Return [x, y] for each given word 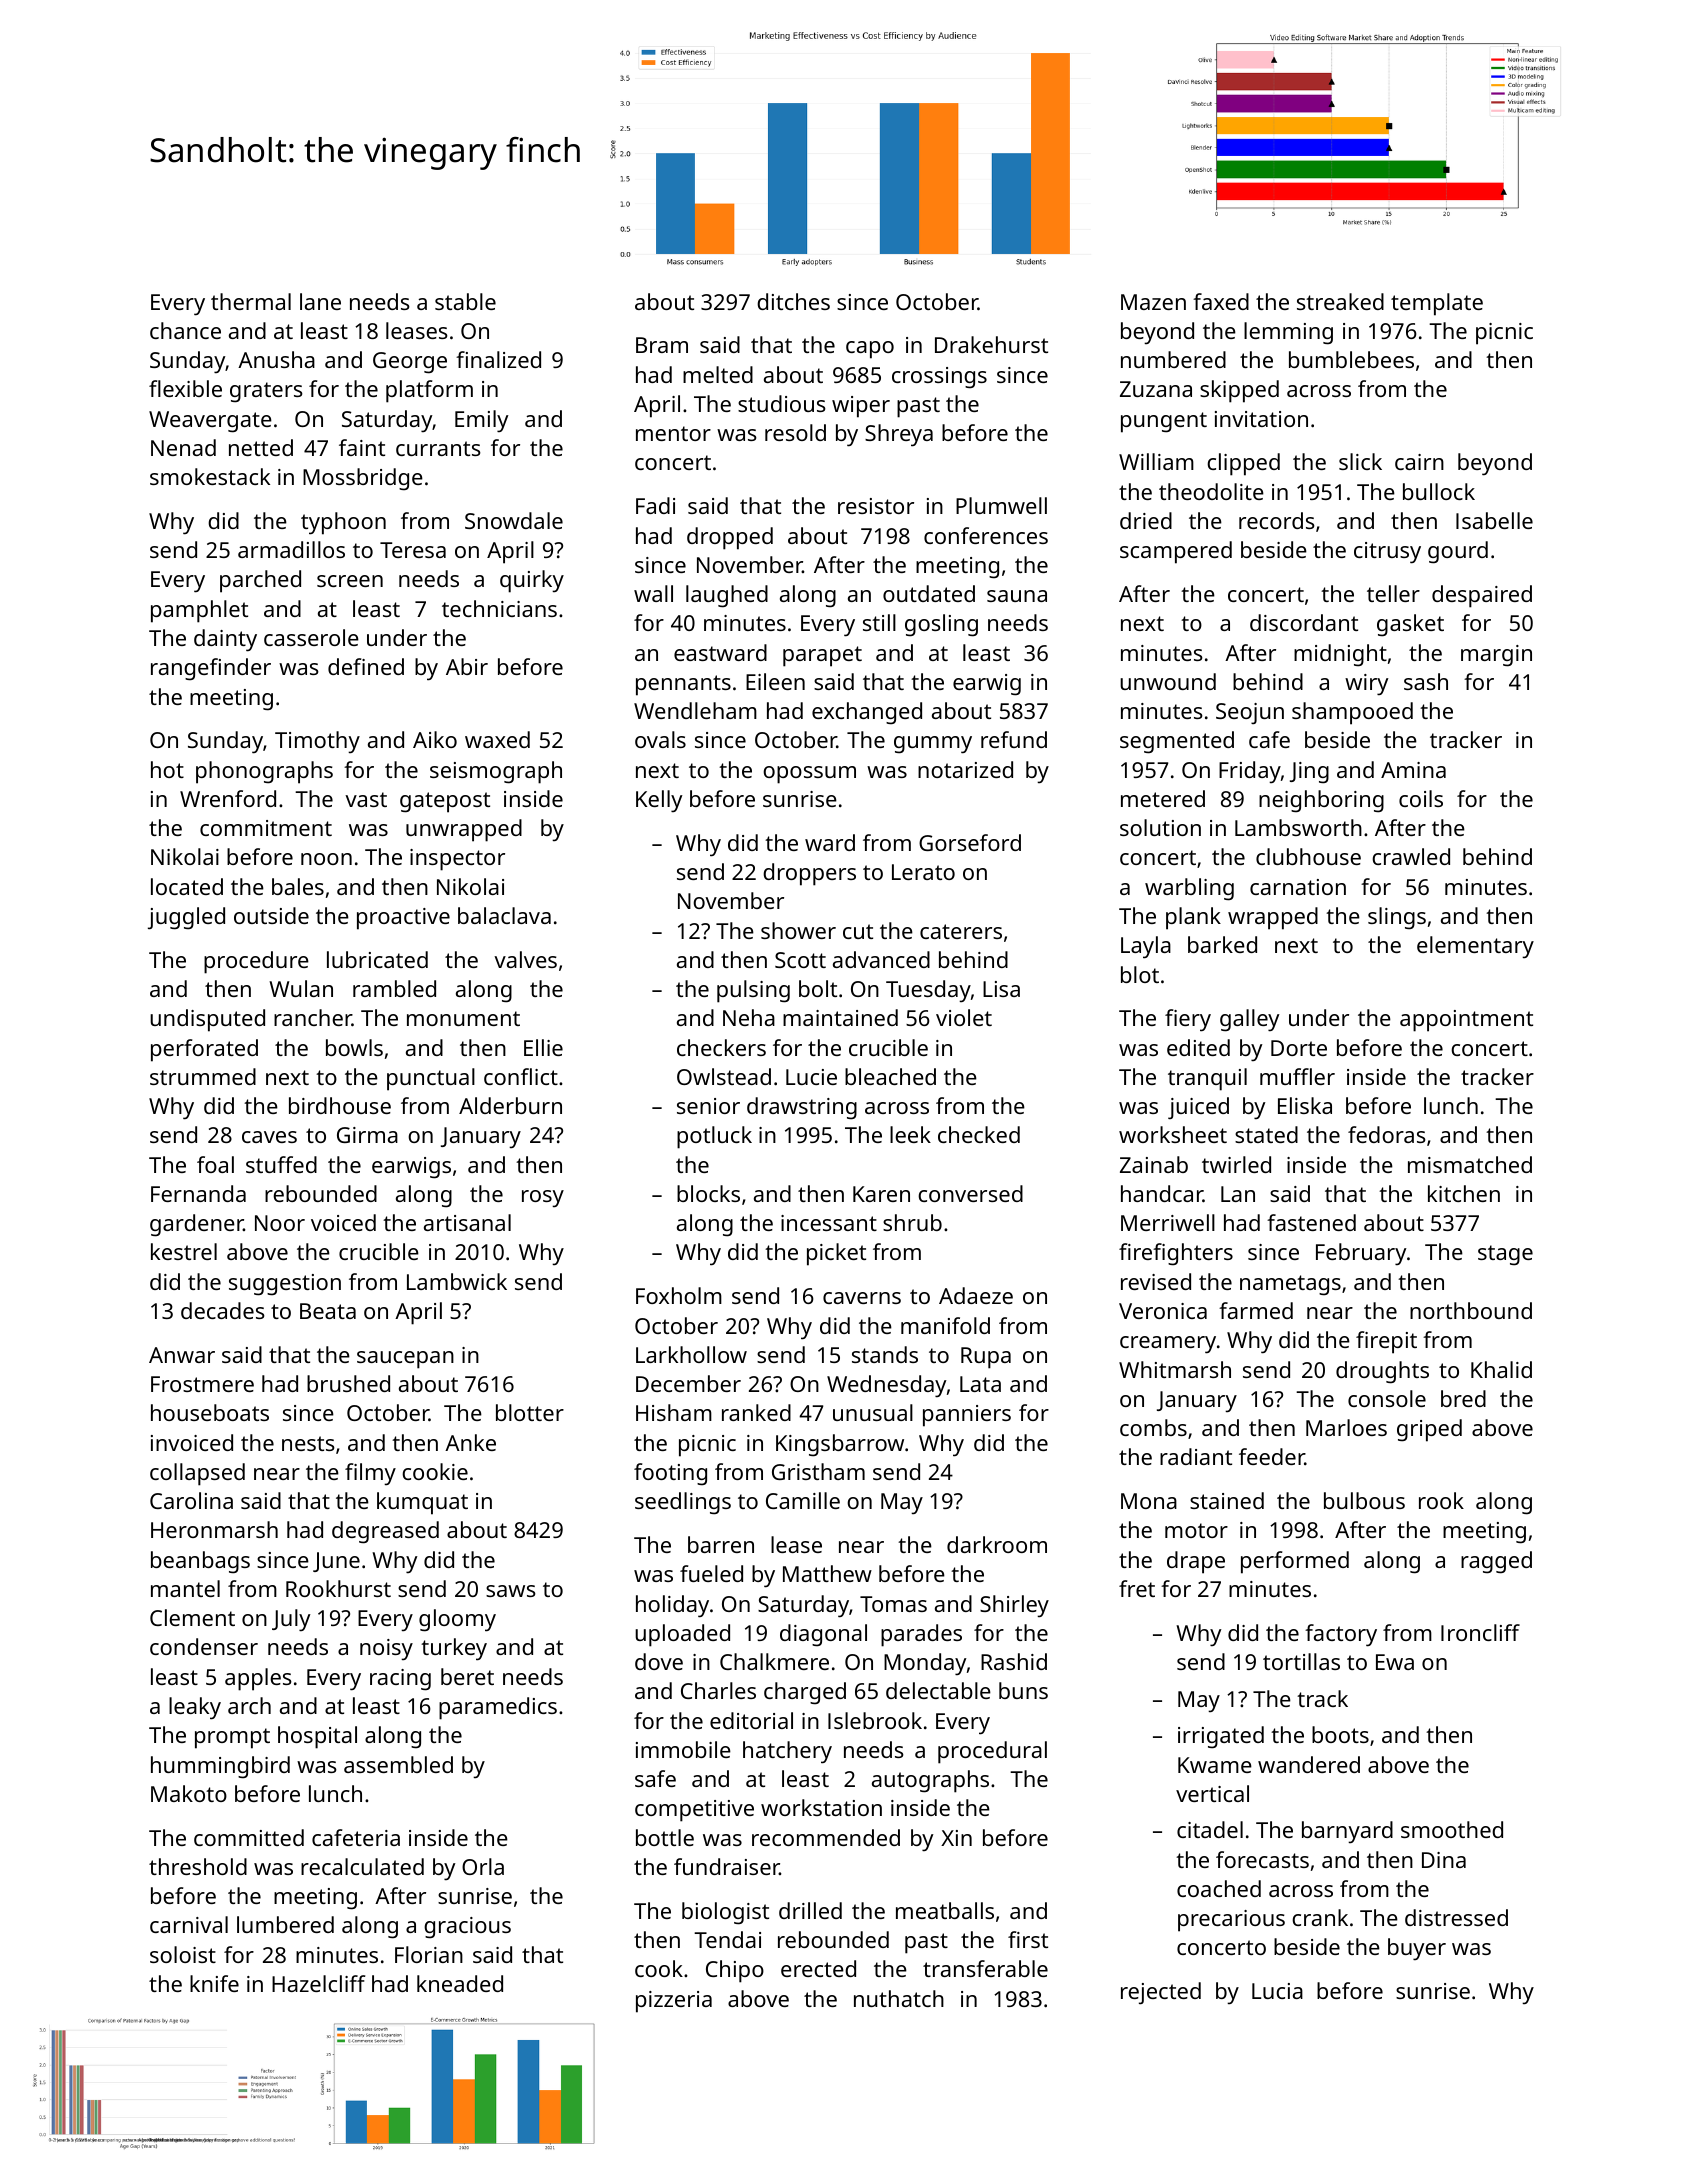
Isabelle [1494, 520]
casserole [311, 637]
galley [1250, 1020]
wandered [1309, 1764]
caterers [961, 931]
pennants [683, 685]
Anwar [182, 1355]
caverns [862, 1298]
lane [320, 301]
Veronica [1163, 1311]
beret [467, 1676]
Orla [483, 1866]
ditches [793, 301]
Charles [718, 1690]
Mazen [1153, 302]
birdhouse [340, 1105]
